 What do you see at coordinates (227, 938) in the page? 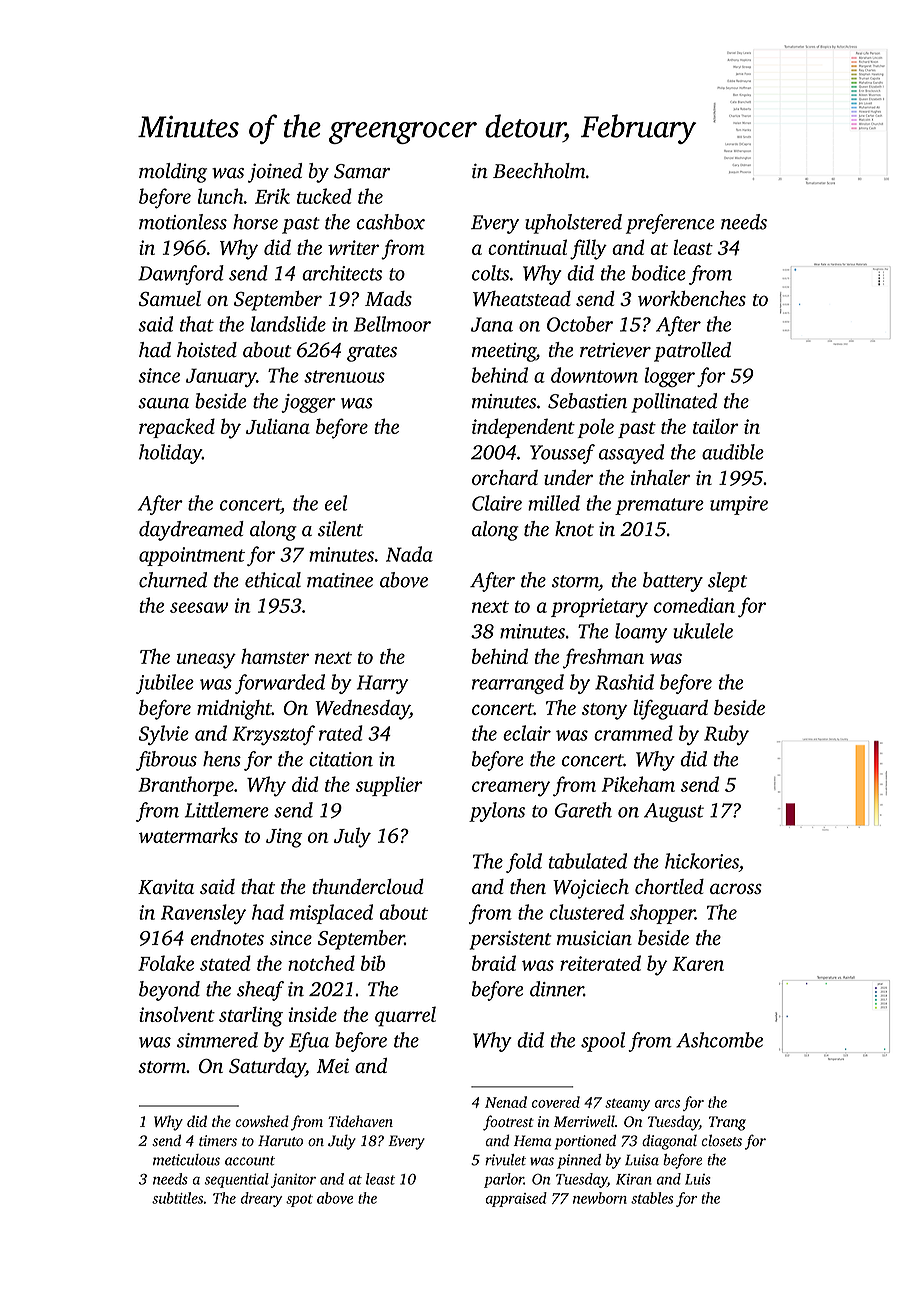
I see `endnotes` at bounding box center [227, 938].
